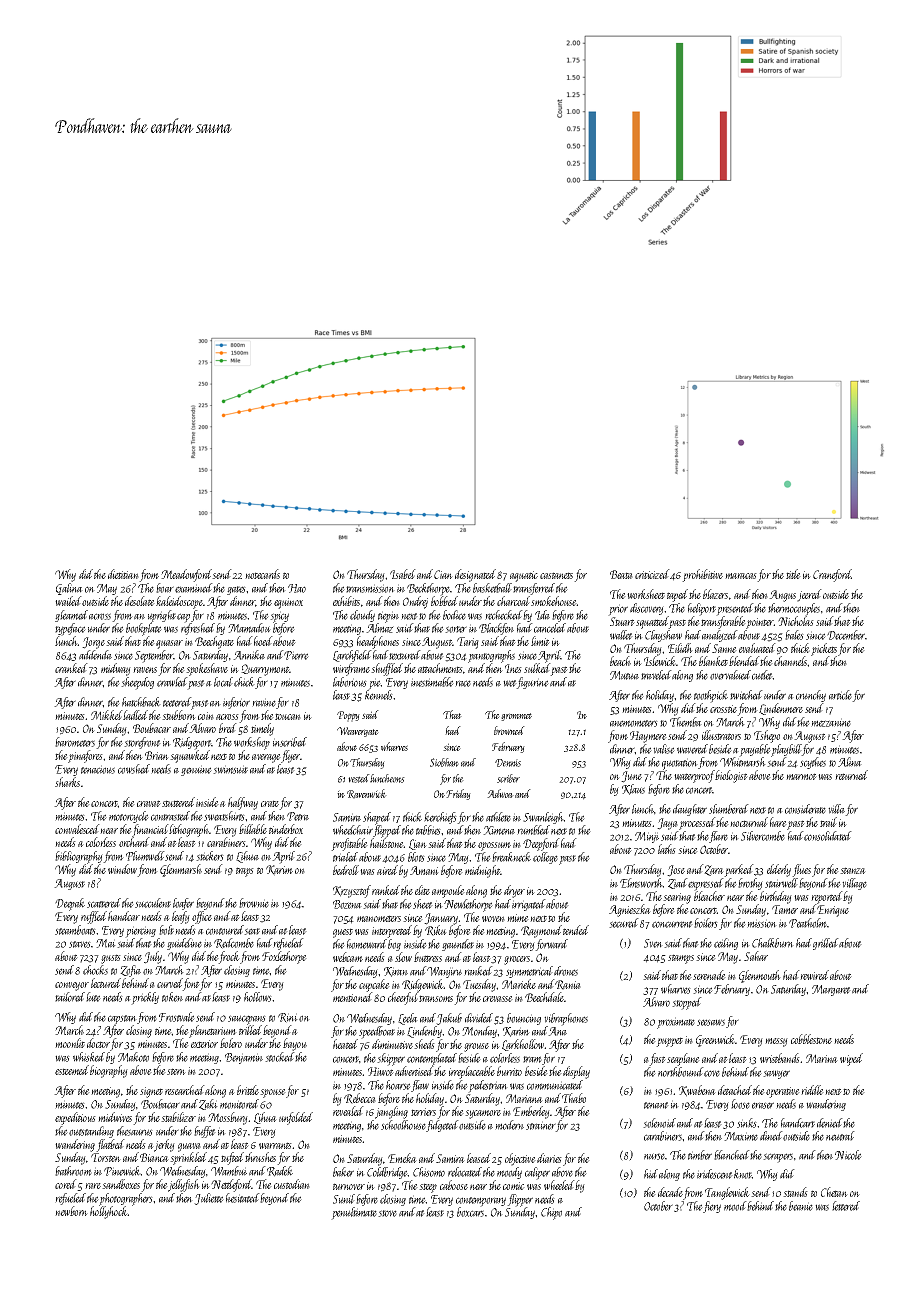 The height and width of the screenshot is (1308, 924). What do you see at coordinates (71, 1211) in the screenshot?
I see `newborn` at bounding box center [71, 1211].
